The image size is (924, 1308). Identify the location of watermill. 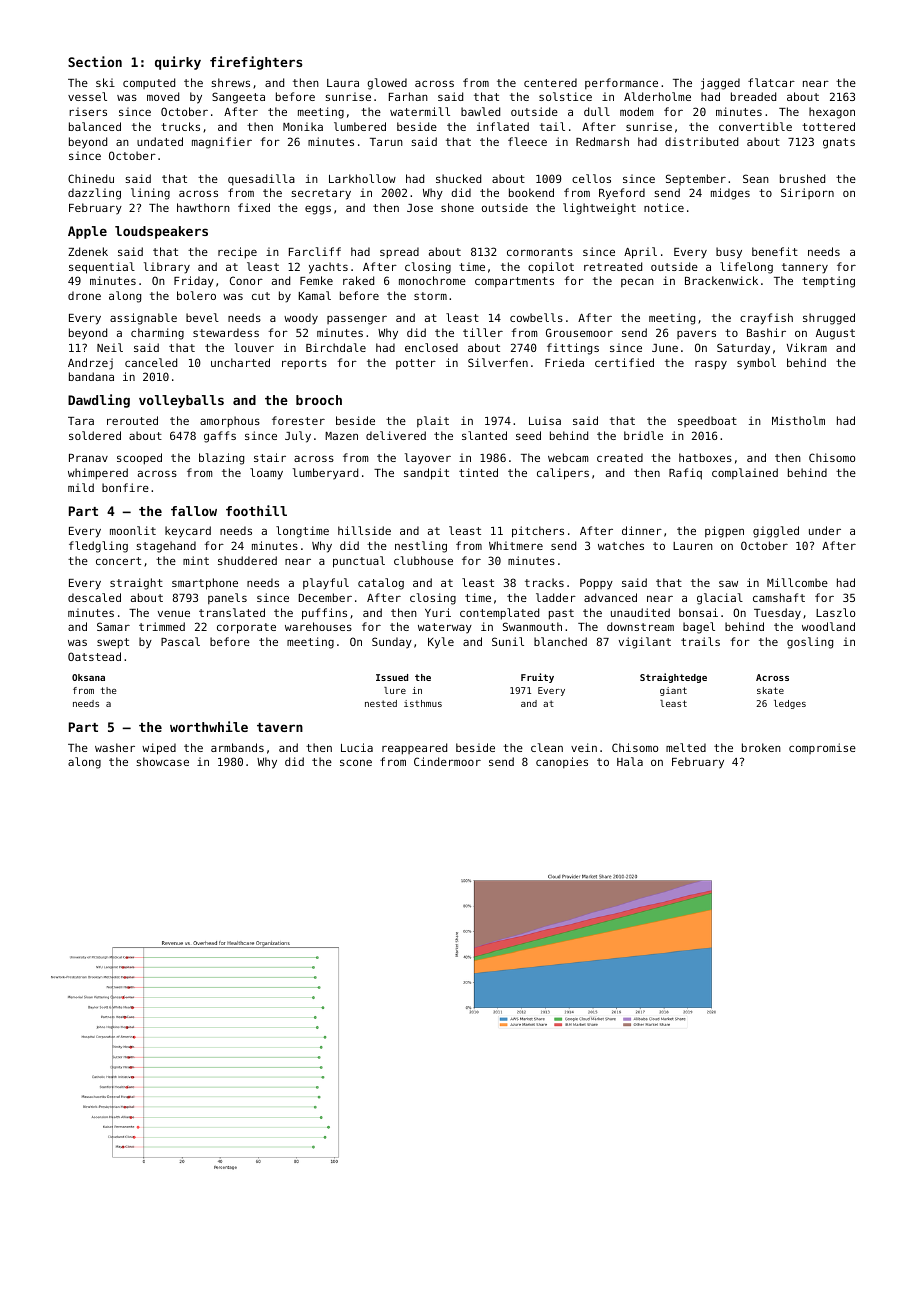
(420, 111).
